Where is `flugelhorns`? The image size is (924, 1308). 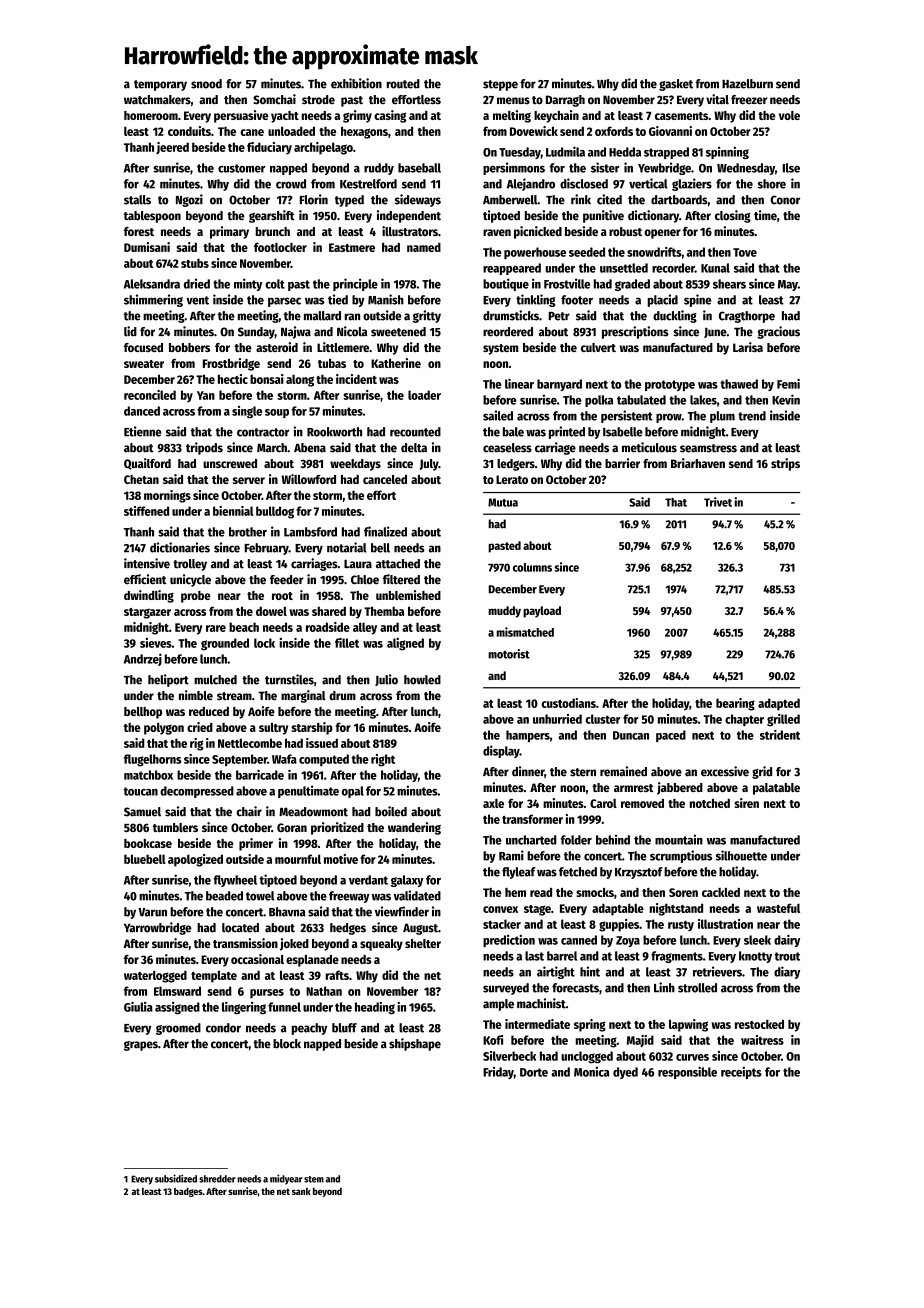
flugelhorns is located at coordinates (153, 760).
